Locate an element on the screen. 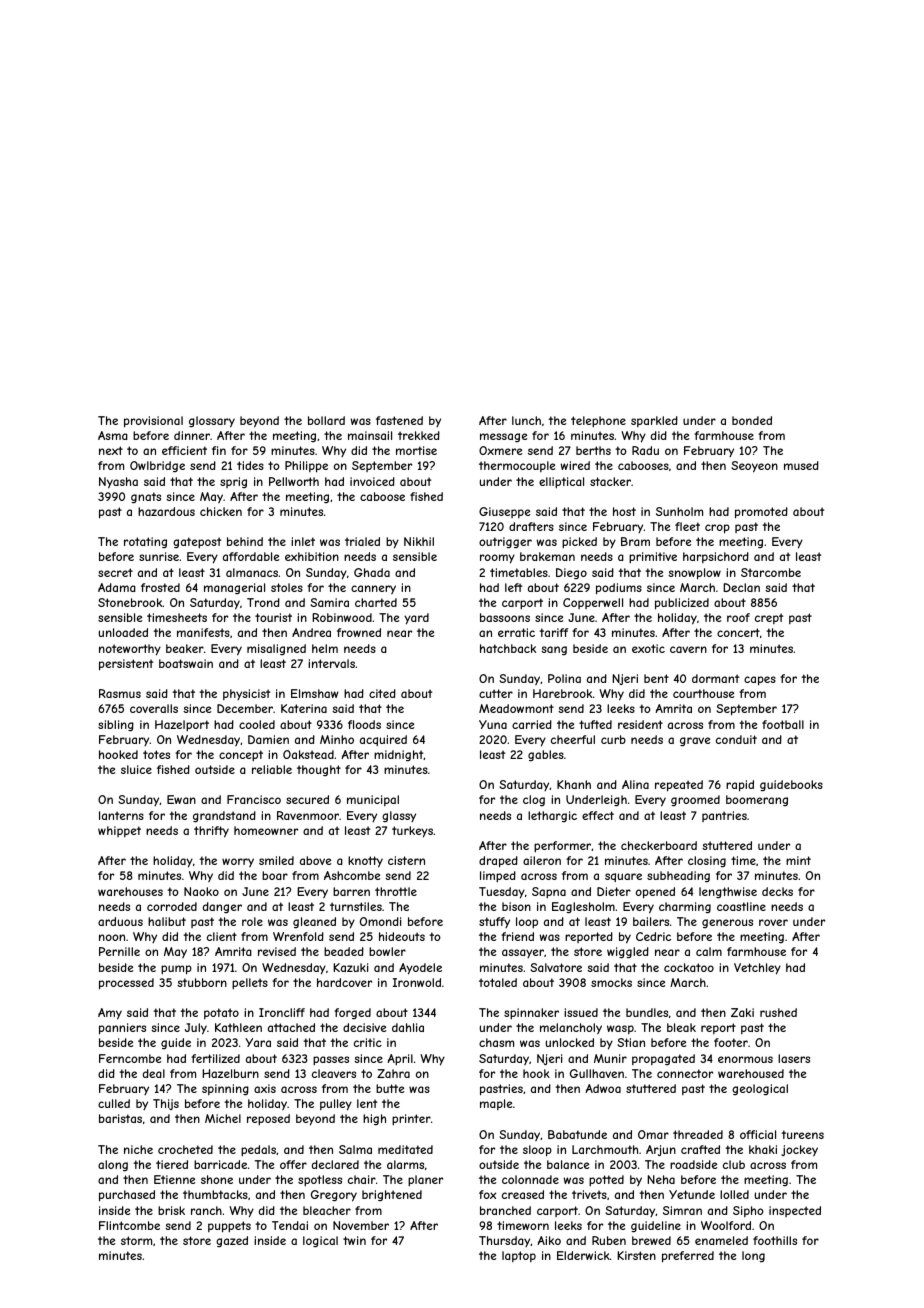 Image resolution: width=924 pixels, height=1308 pixels. conduit is located at coordinates (736, 739).
